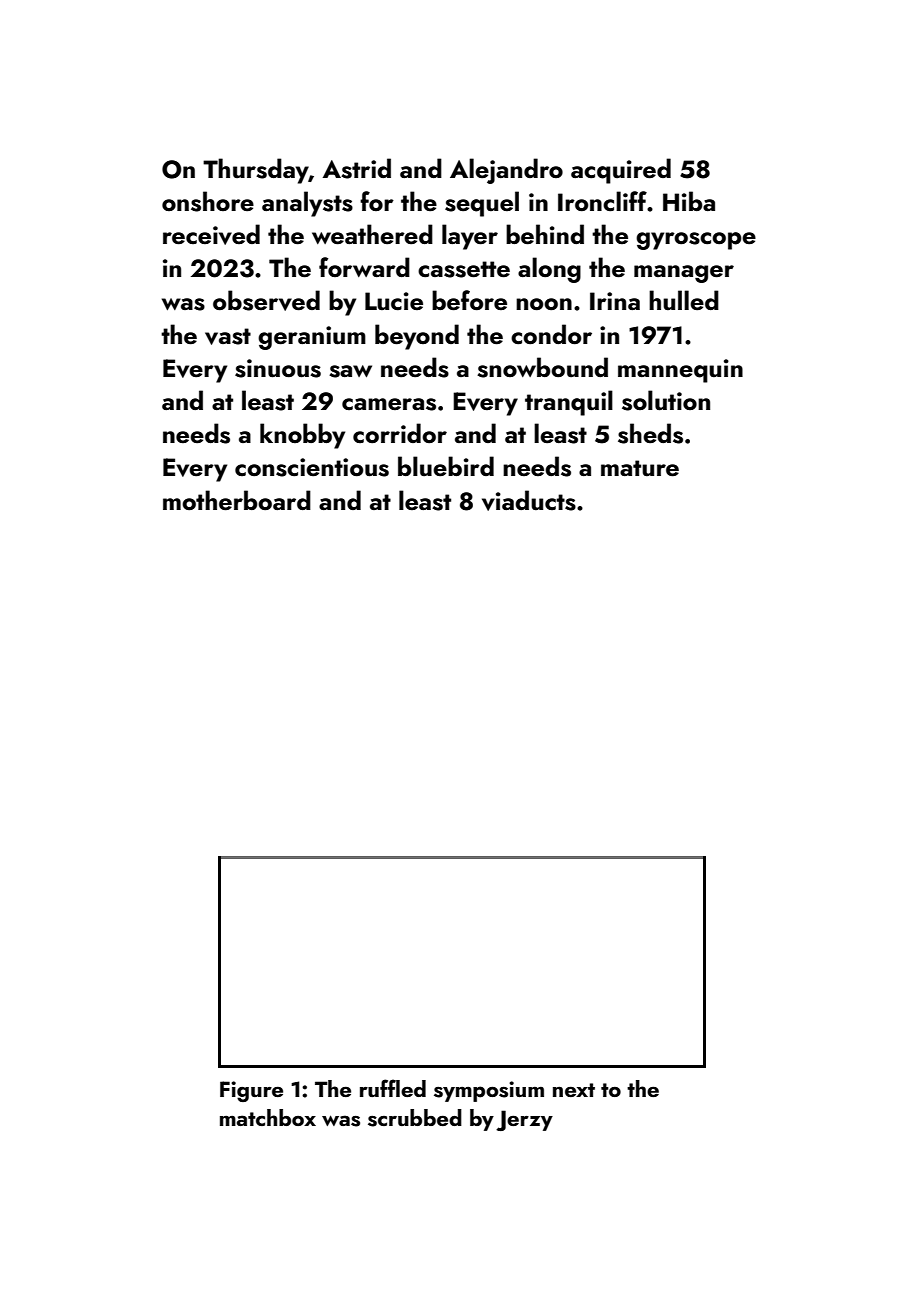 This document has width=924, height=1311. Describe the element at coordinates (251, 1091) in the document. I see `Figure` at that location.
